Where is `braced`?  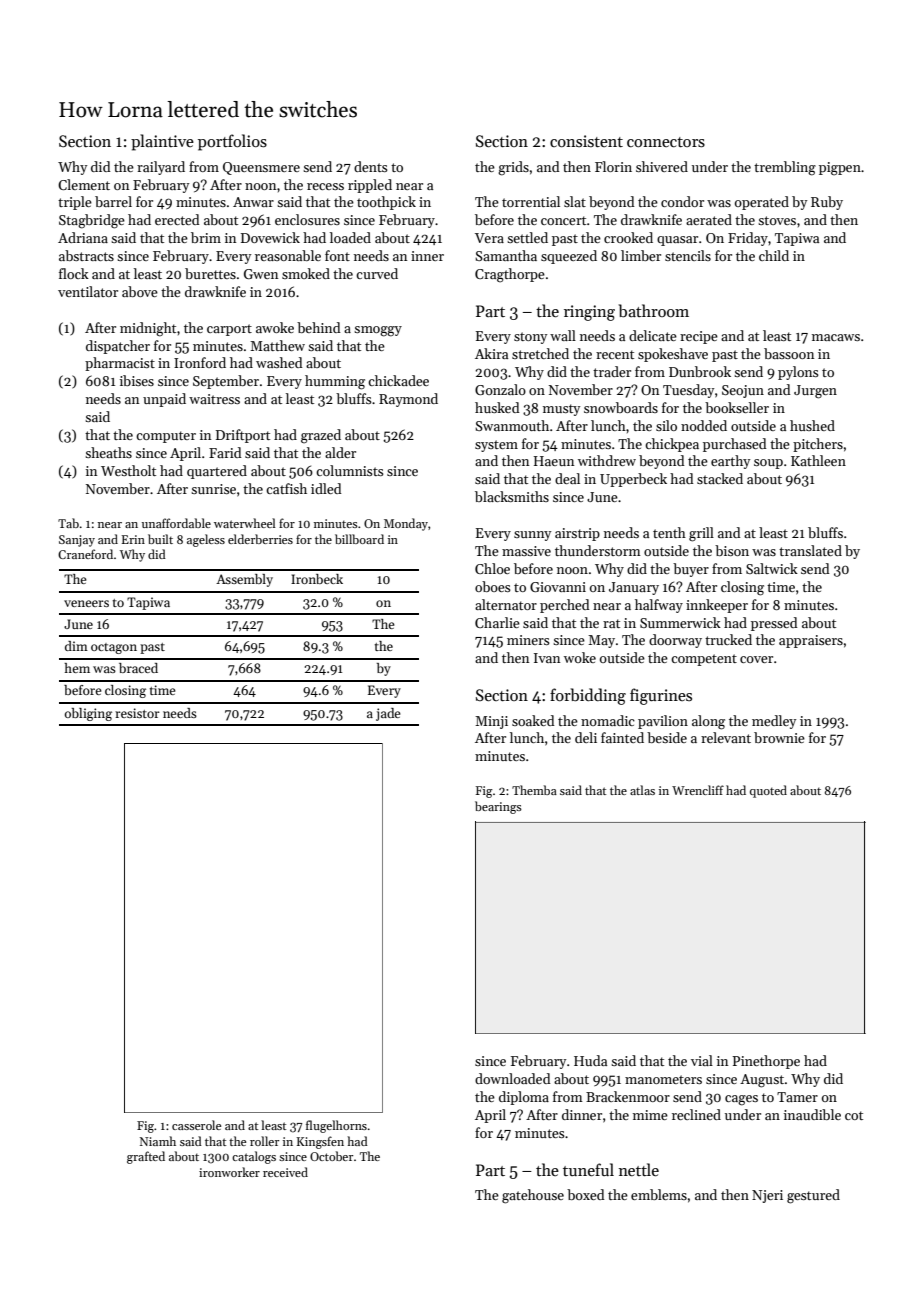 braced is located at coordinates (138, 668).
